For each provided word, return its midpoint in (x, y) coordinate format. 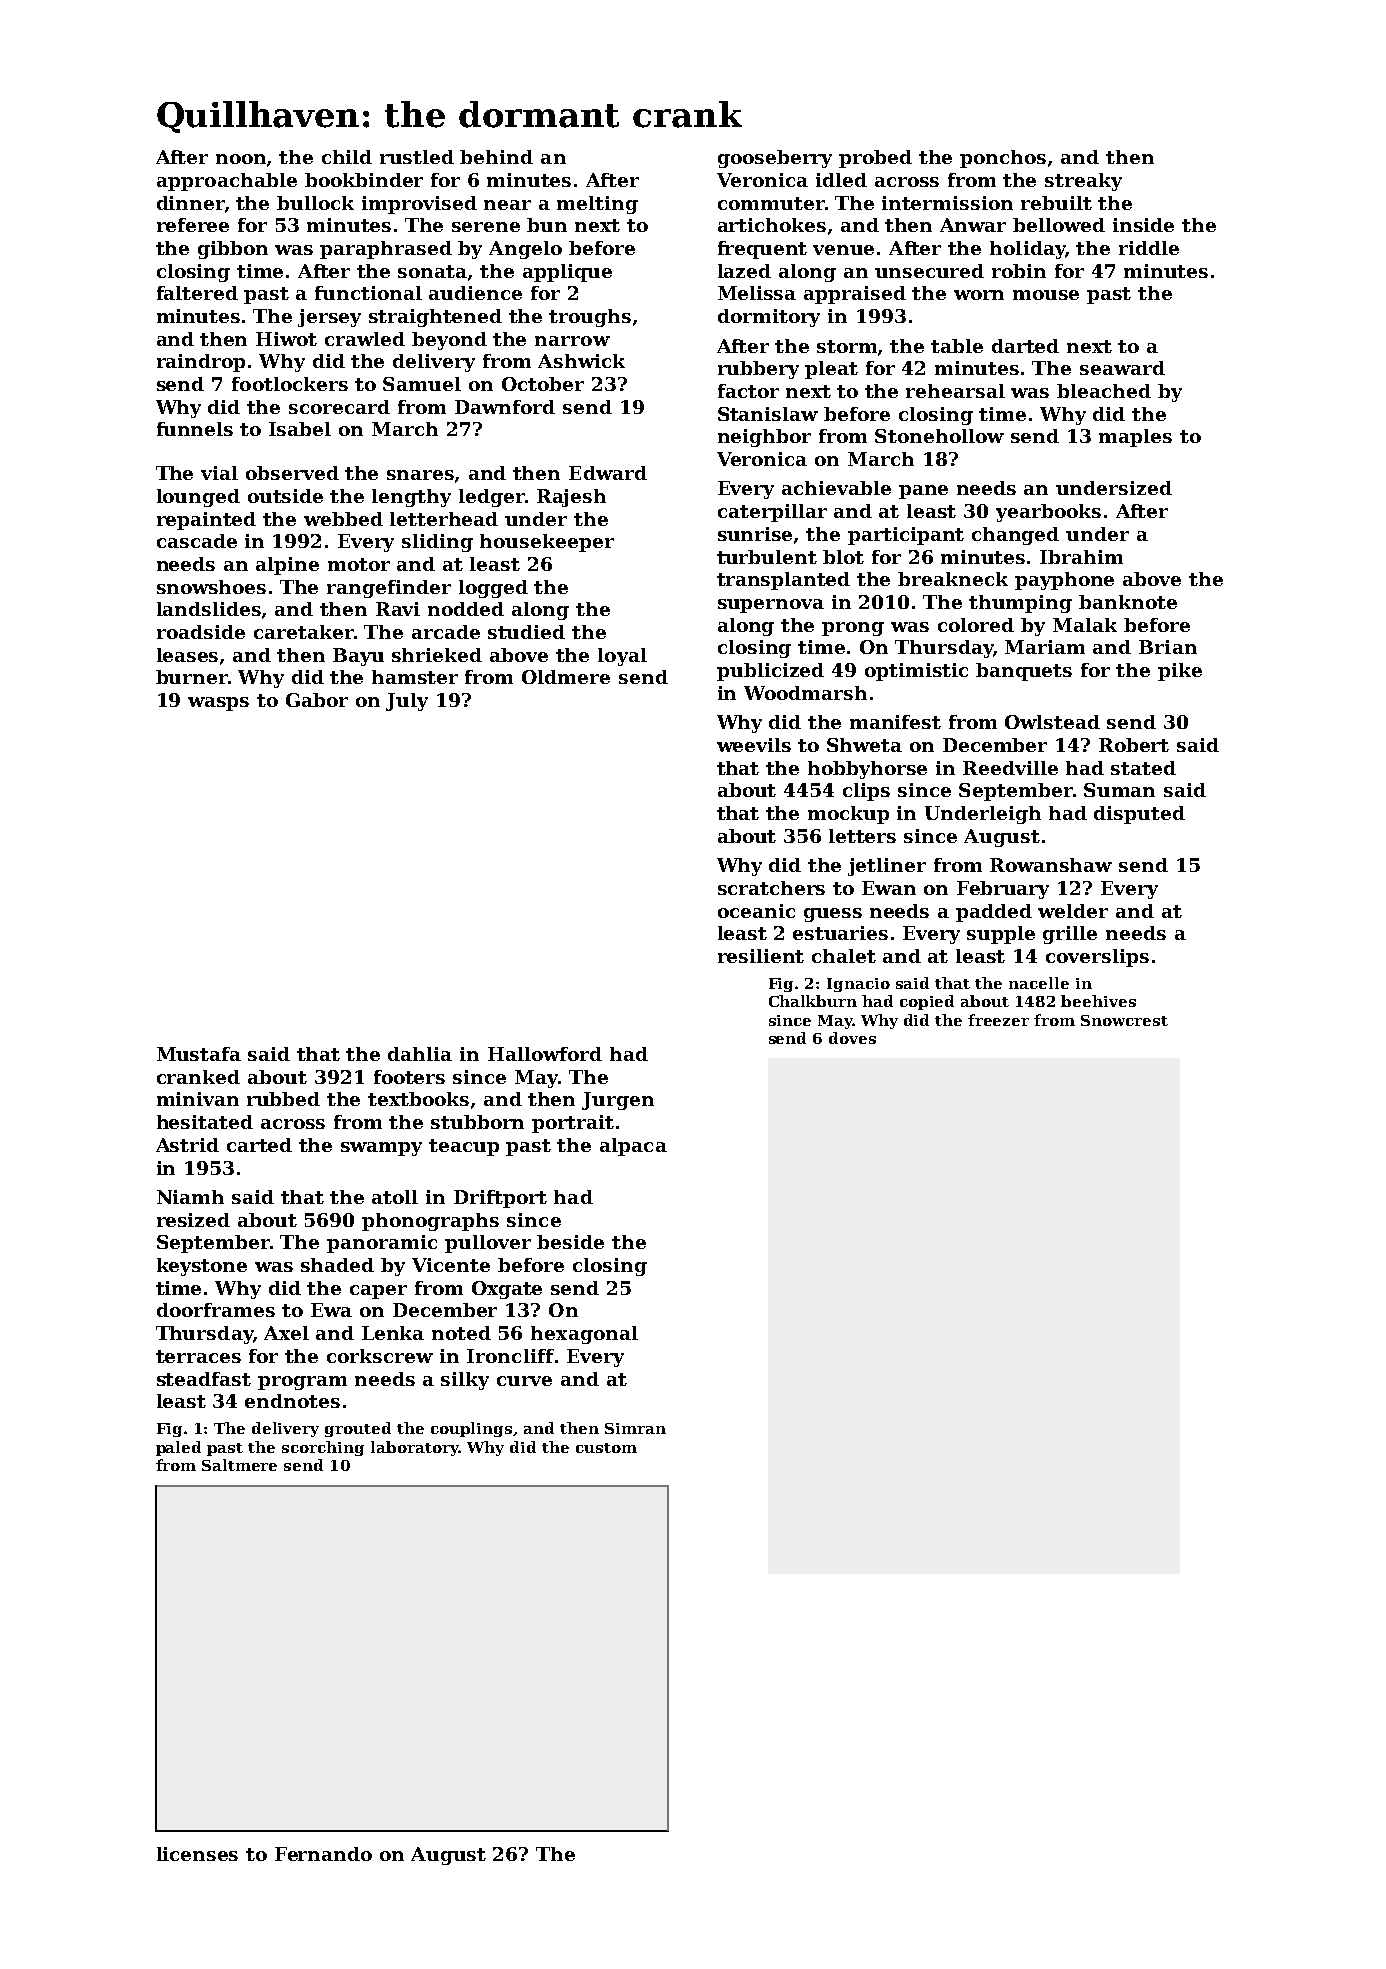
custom (606, 1448)
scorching (323, 1448)
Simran (635, 1428)
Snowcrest (1124, 1020)
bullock (315, 203)
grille (1070, 935)
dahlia (420, 1054)
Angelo (525, 250)
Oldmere (566, 677)
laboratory (415, 1448)
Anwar (973, 225)
